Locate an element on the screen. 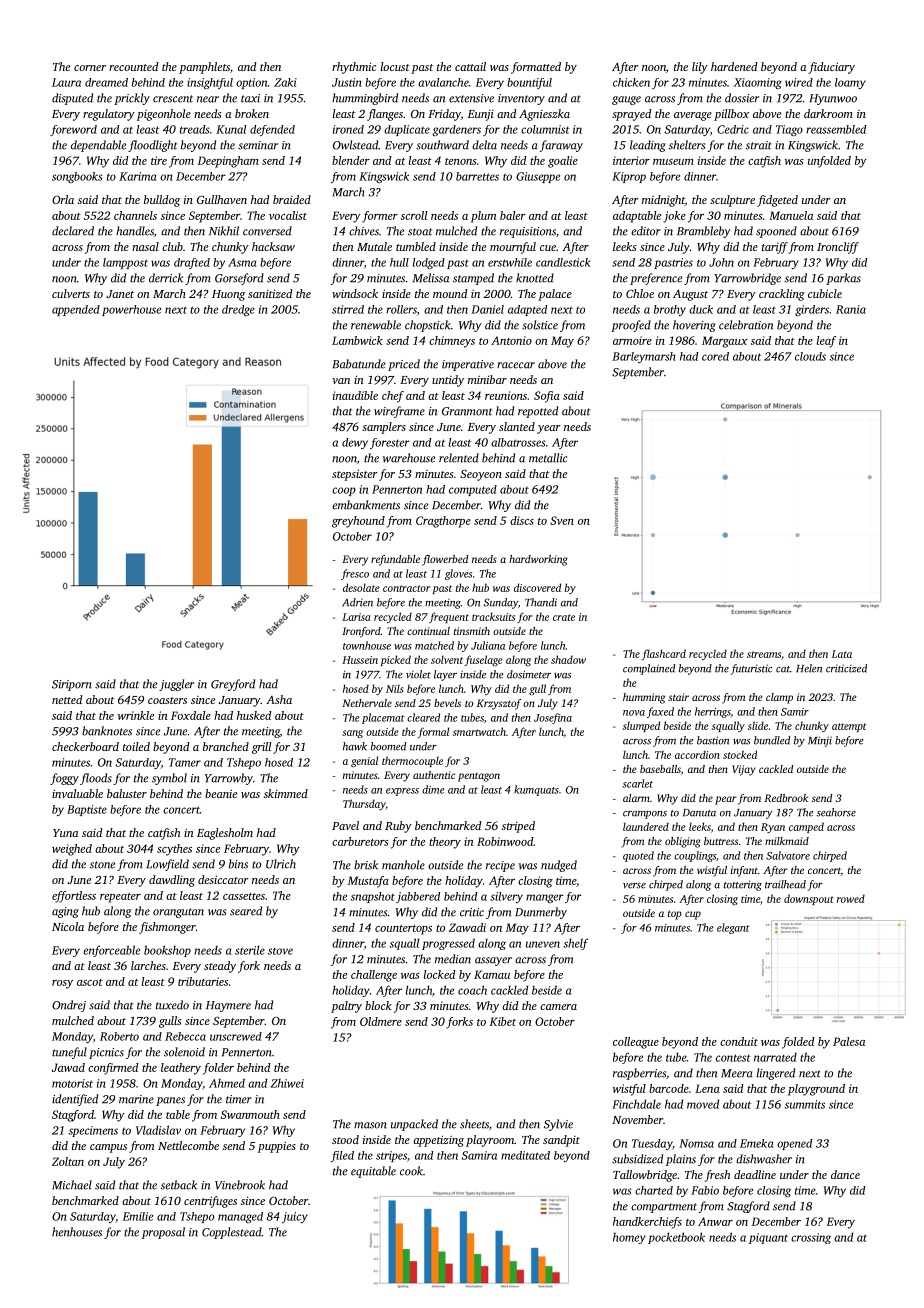  clouds is located at coordinates (810, 356).
